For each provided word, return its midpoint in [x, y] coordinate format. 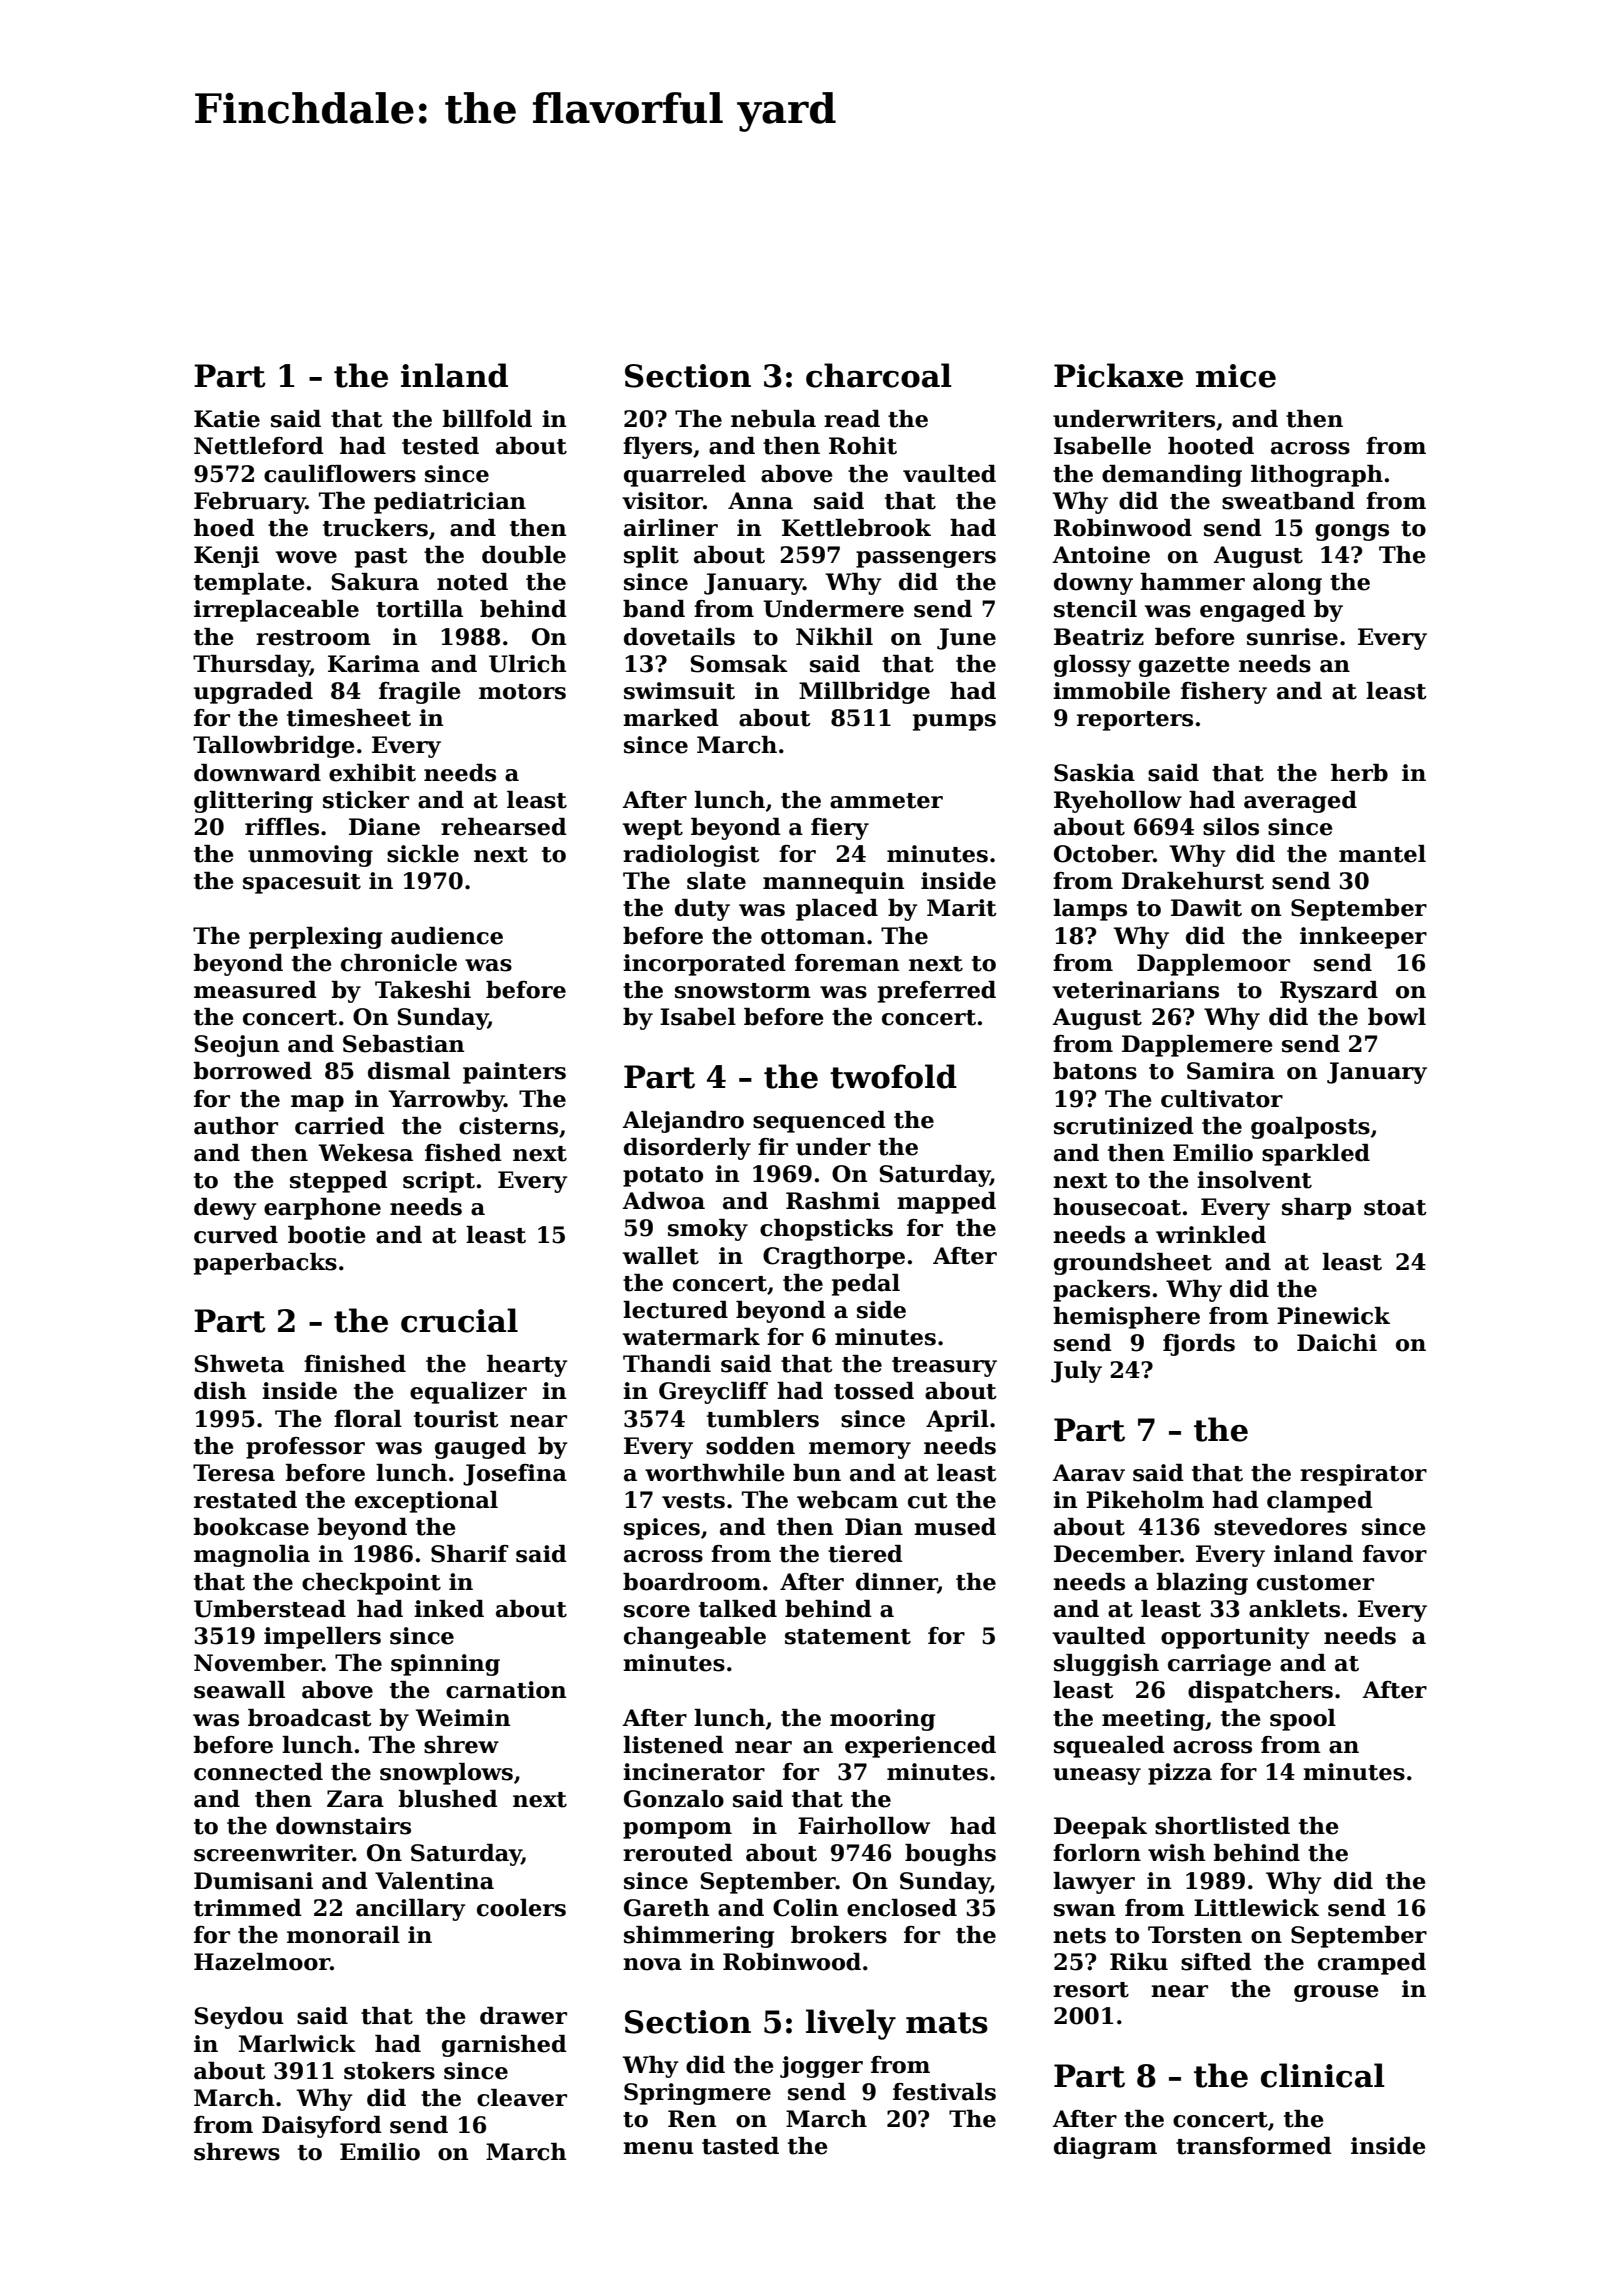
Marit [962, 908]
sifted [1216, 1962]
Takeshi [423, 990]
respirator [1363, 1475]
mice [1236, 376]
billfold [487, 419]
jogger [821, 2067]
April [957, 1421]
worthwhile [715, 1473]
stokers [389, 2071]
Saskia [1094, 773]
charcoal [879, 375]
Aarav [1088, 1473]
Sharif [470, 1554]
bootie [327, 1235]
